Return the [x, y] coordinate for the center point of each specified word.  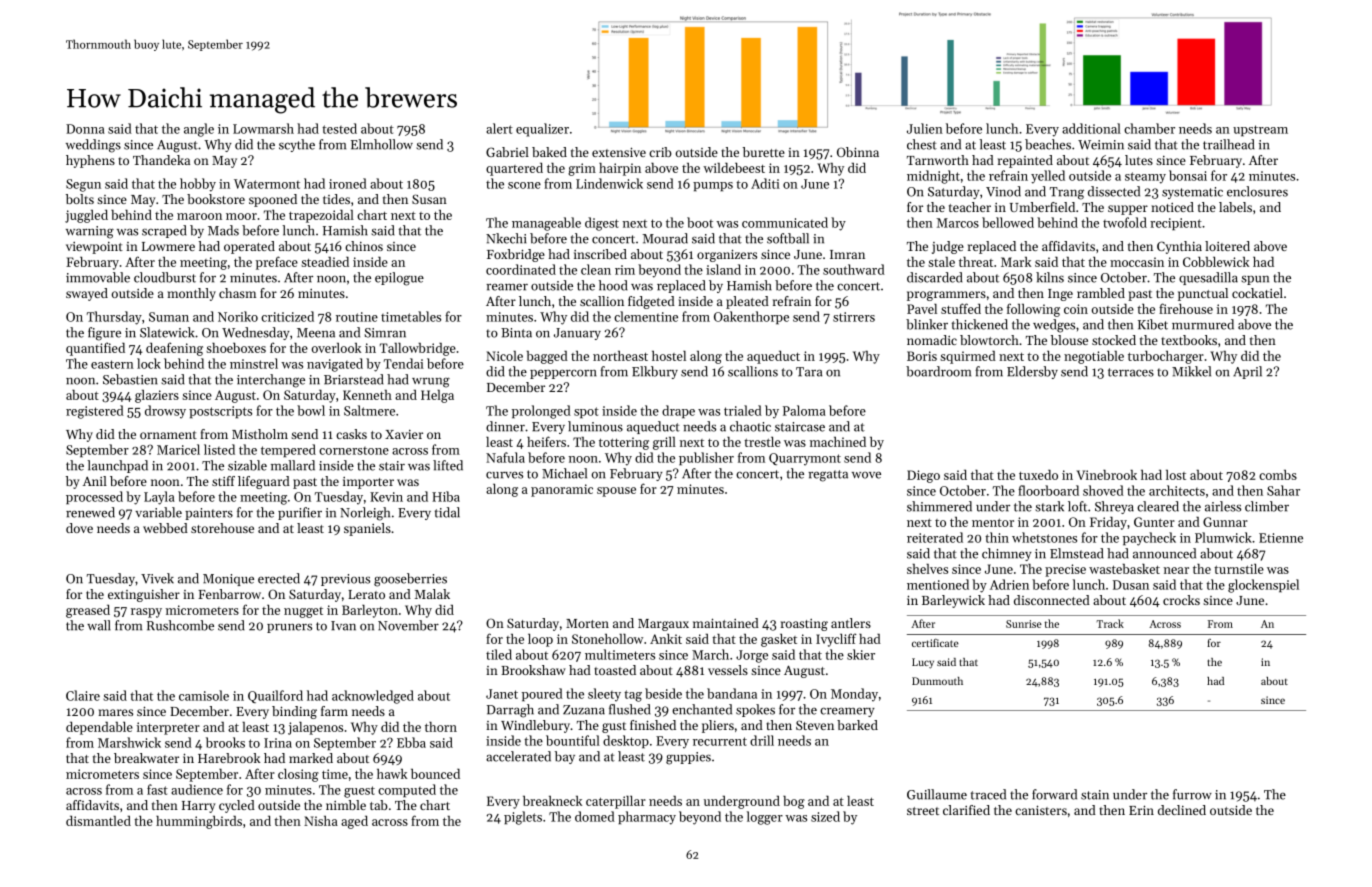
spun [1255, 280]
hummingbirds [199, 822]
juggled [86, 216]
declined [1182, 810]
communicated [785, 222]
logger [765, 818]
